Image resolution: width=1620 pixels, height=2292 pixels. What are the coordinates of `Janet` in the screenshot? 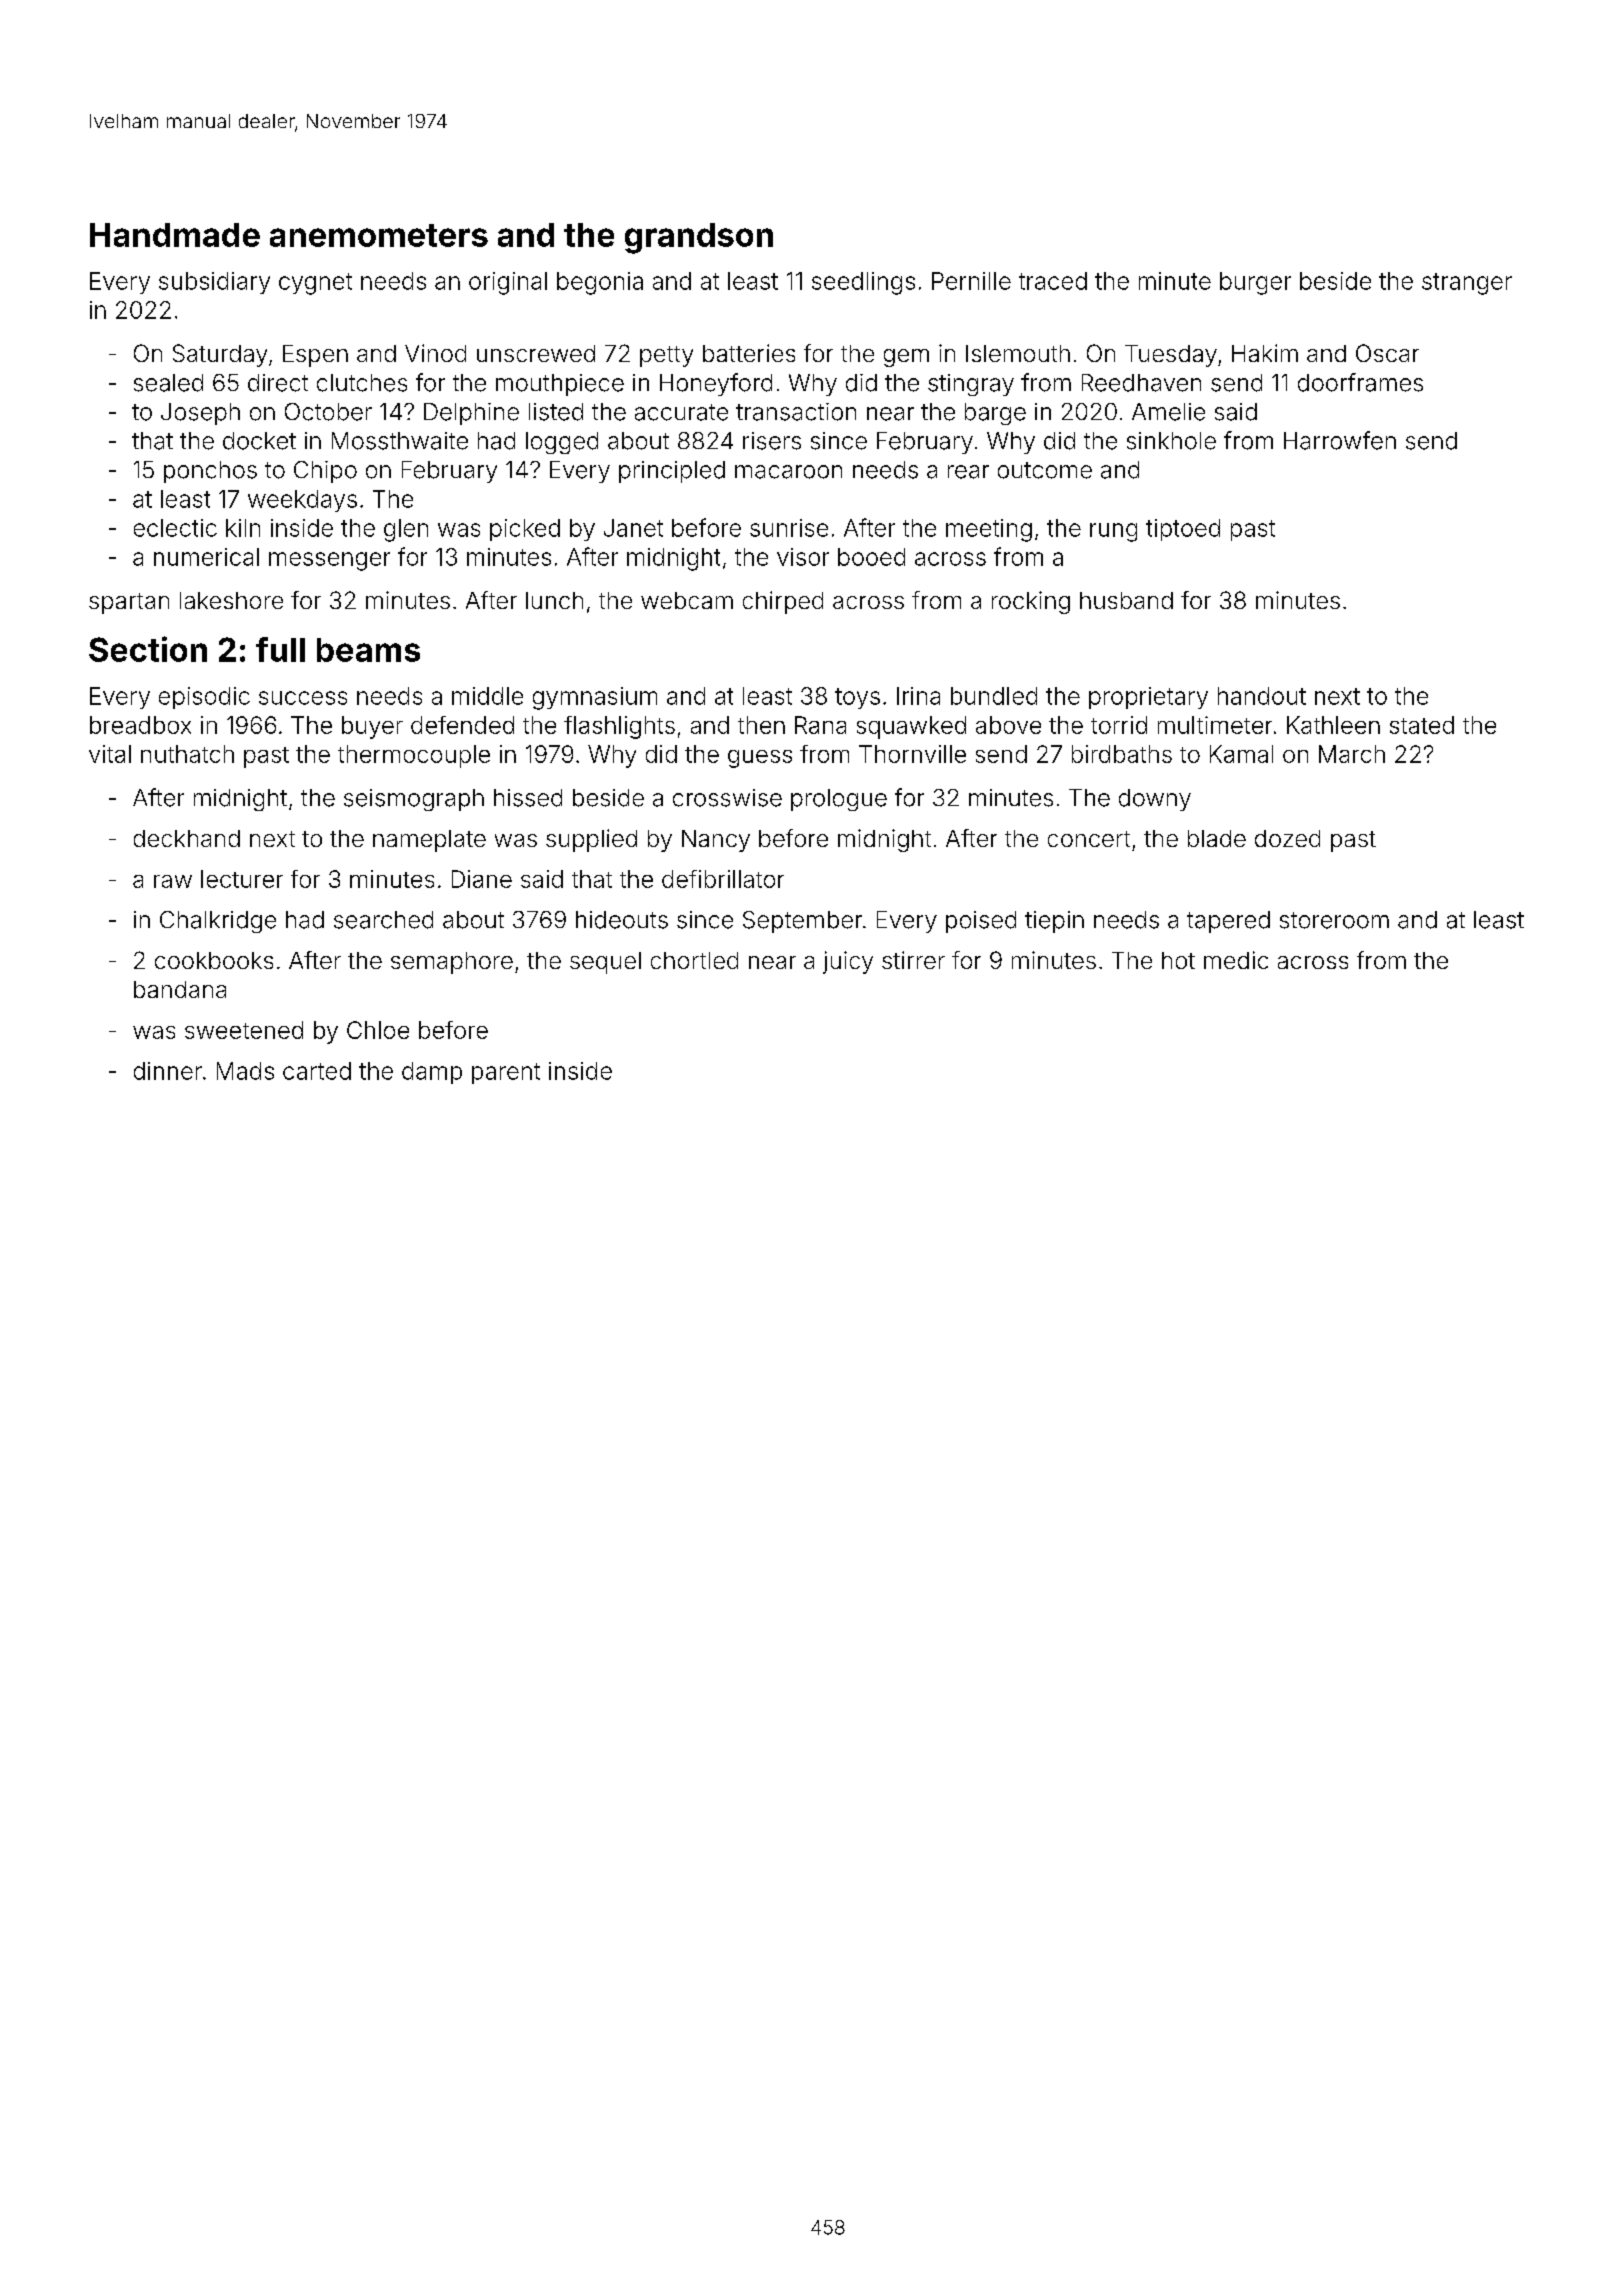 It's located at (633, 528).
